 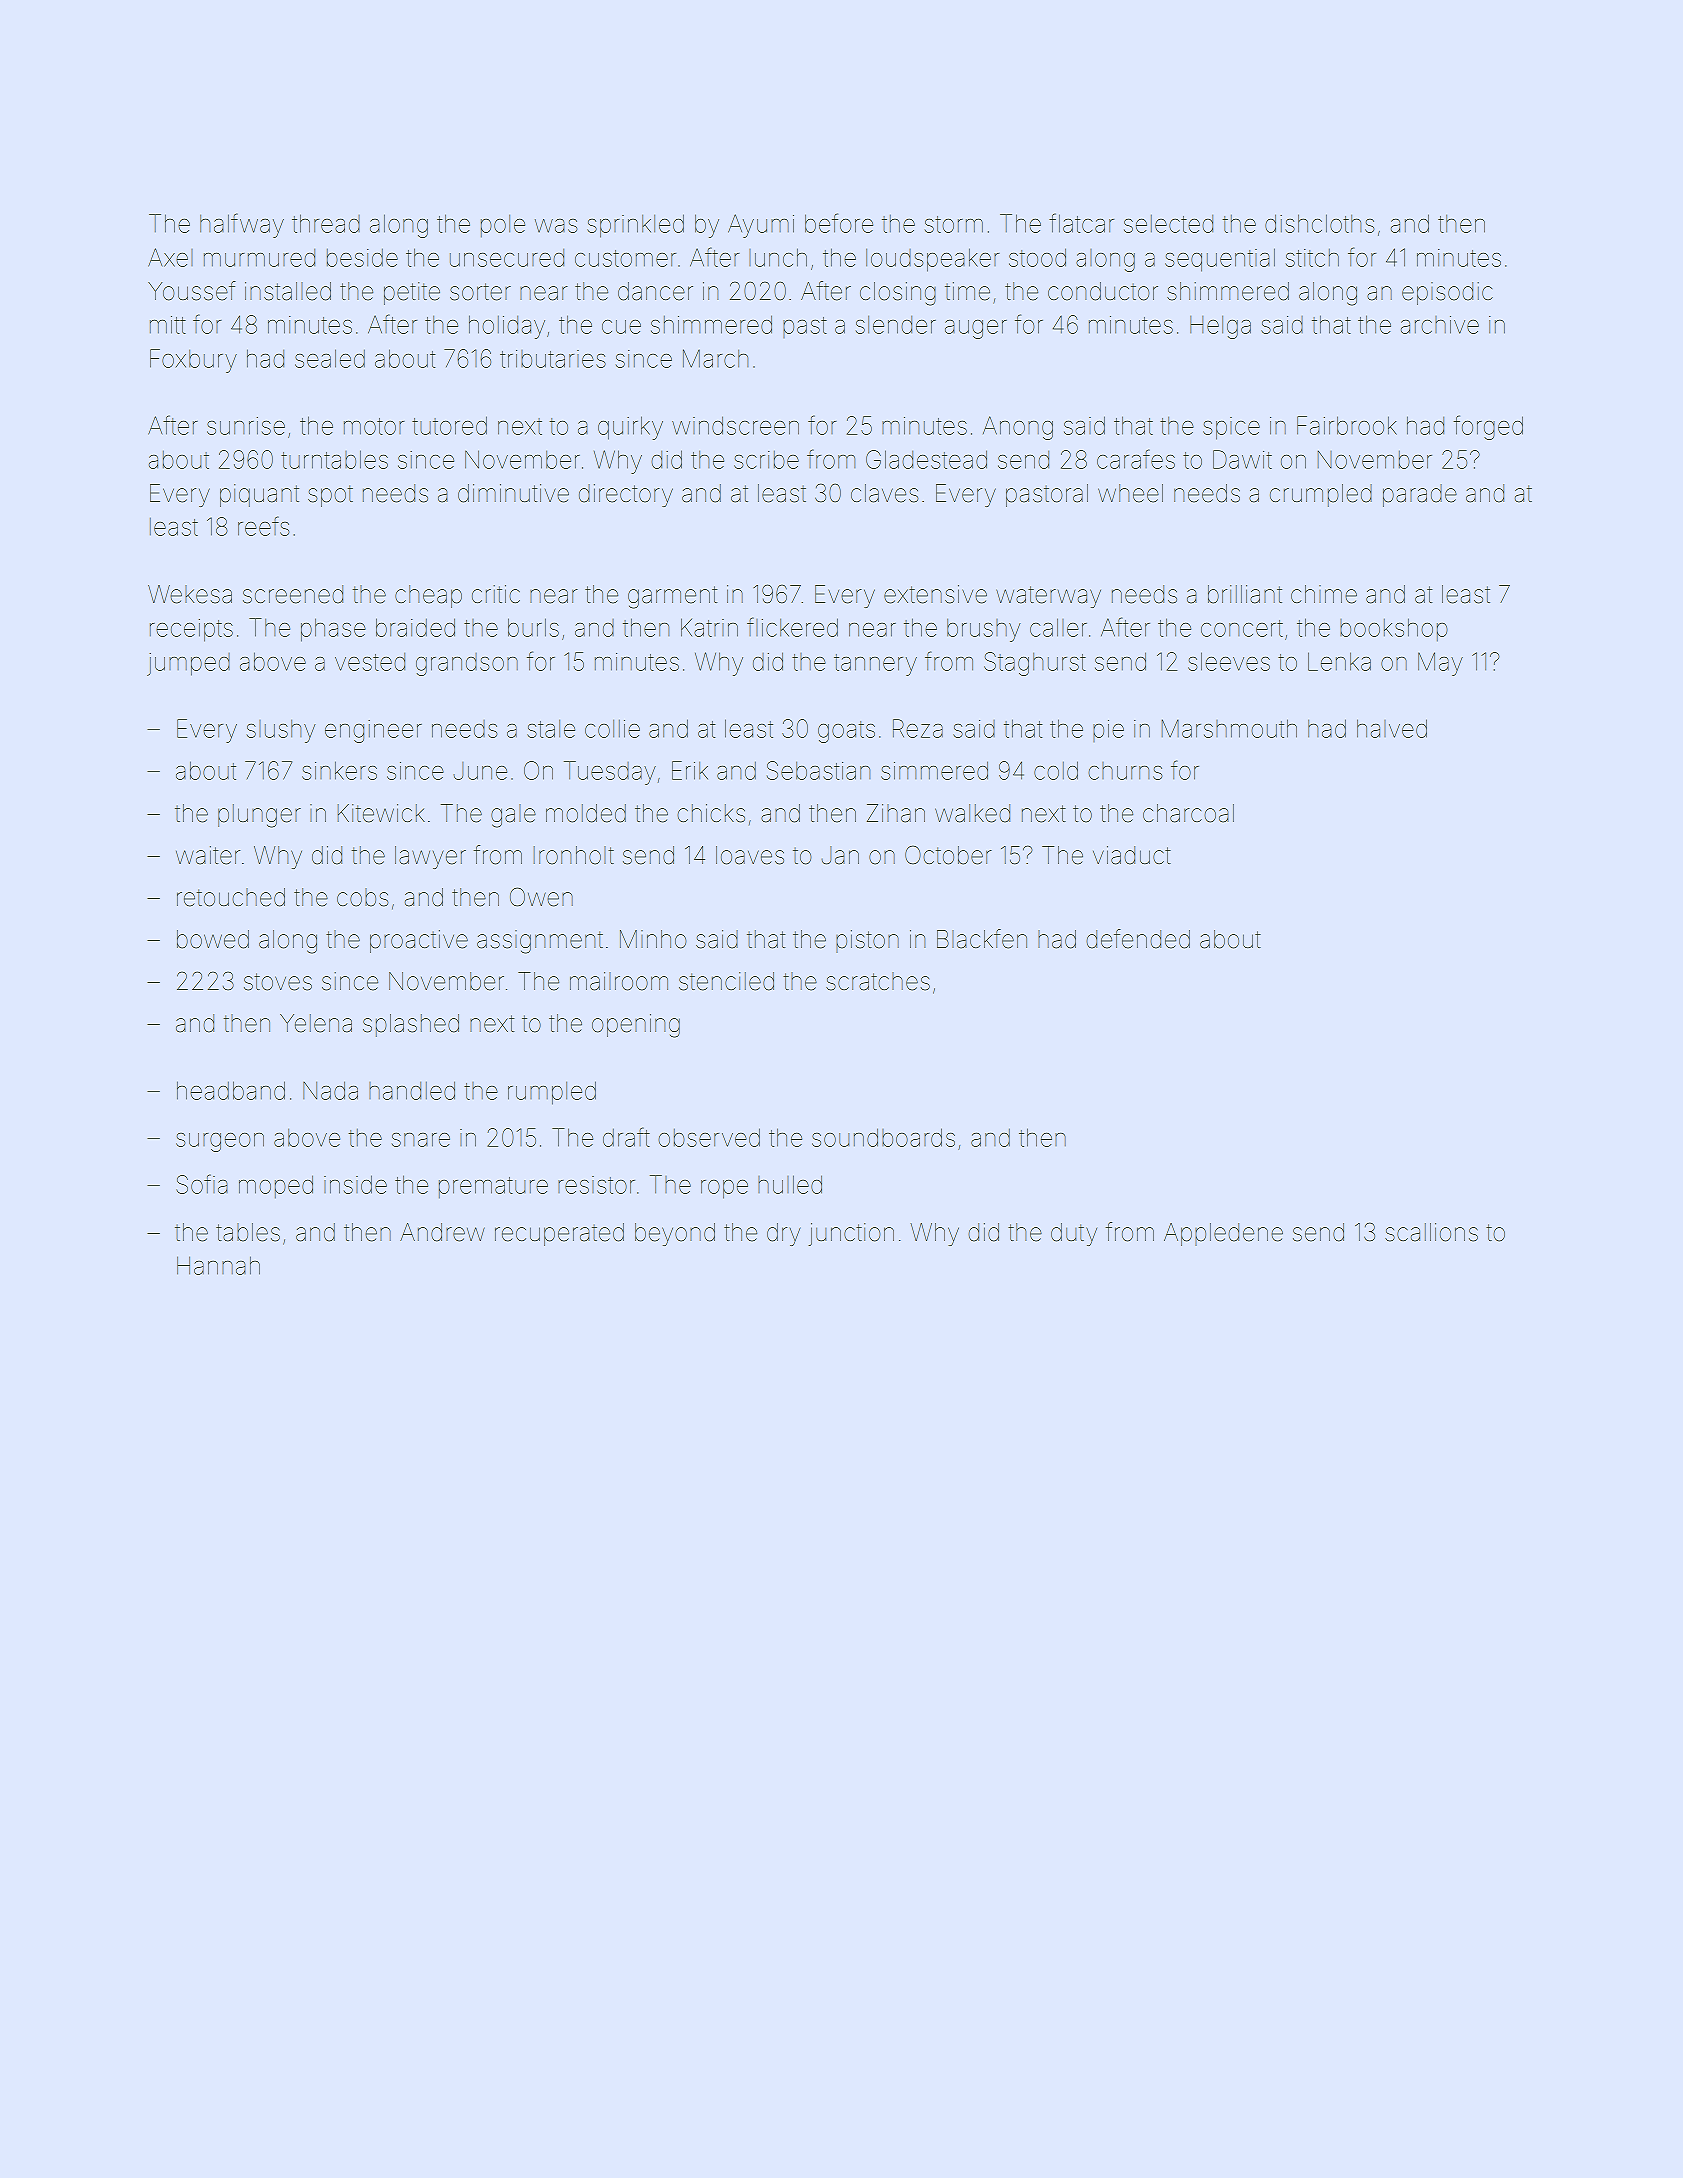 What do you see at coordinates (1347, 425) in the screenshot?
I see `Fairbrook` at bounding box center [1347, 425].
